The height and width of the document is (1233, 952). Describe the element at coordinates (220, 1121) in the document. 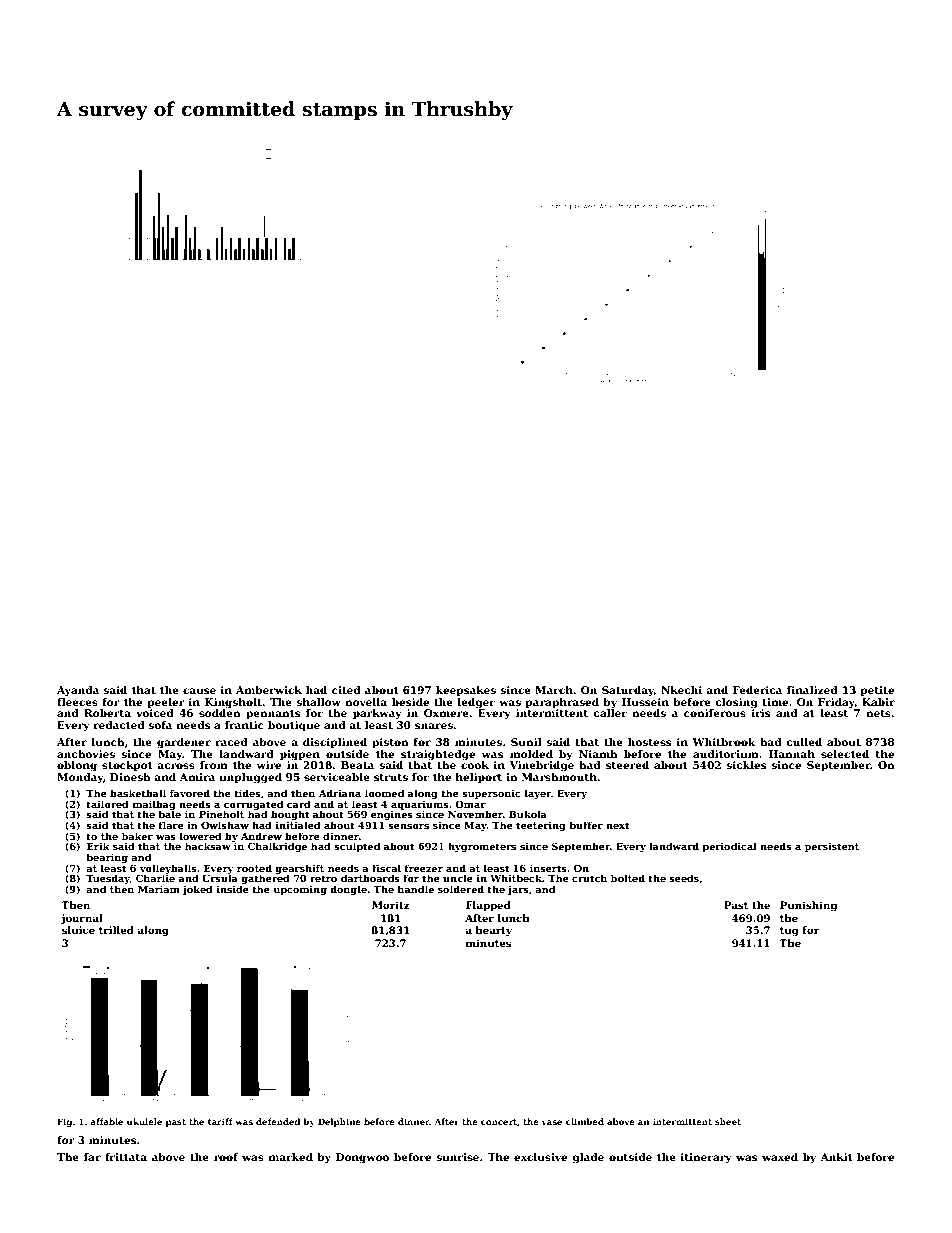

I see `tariff` at that location.
